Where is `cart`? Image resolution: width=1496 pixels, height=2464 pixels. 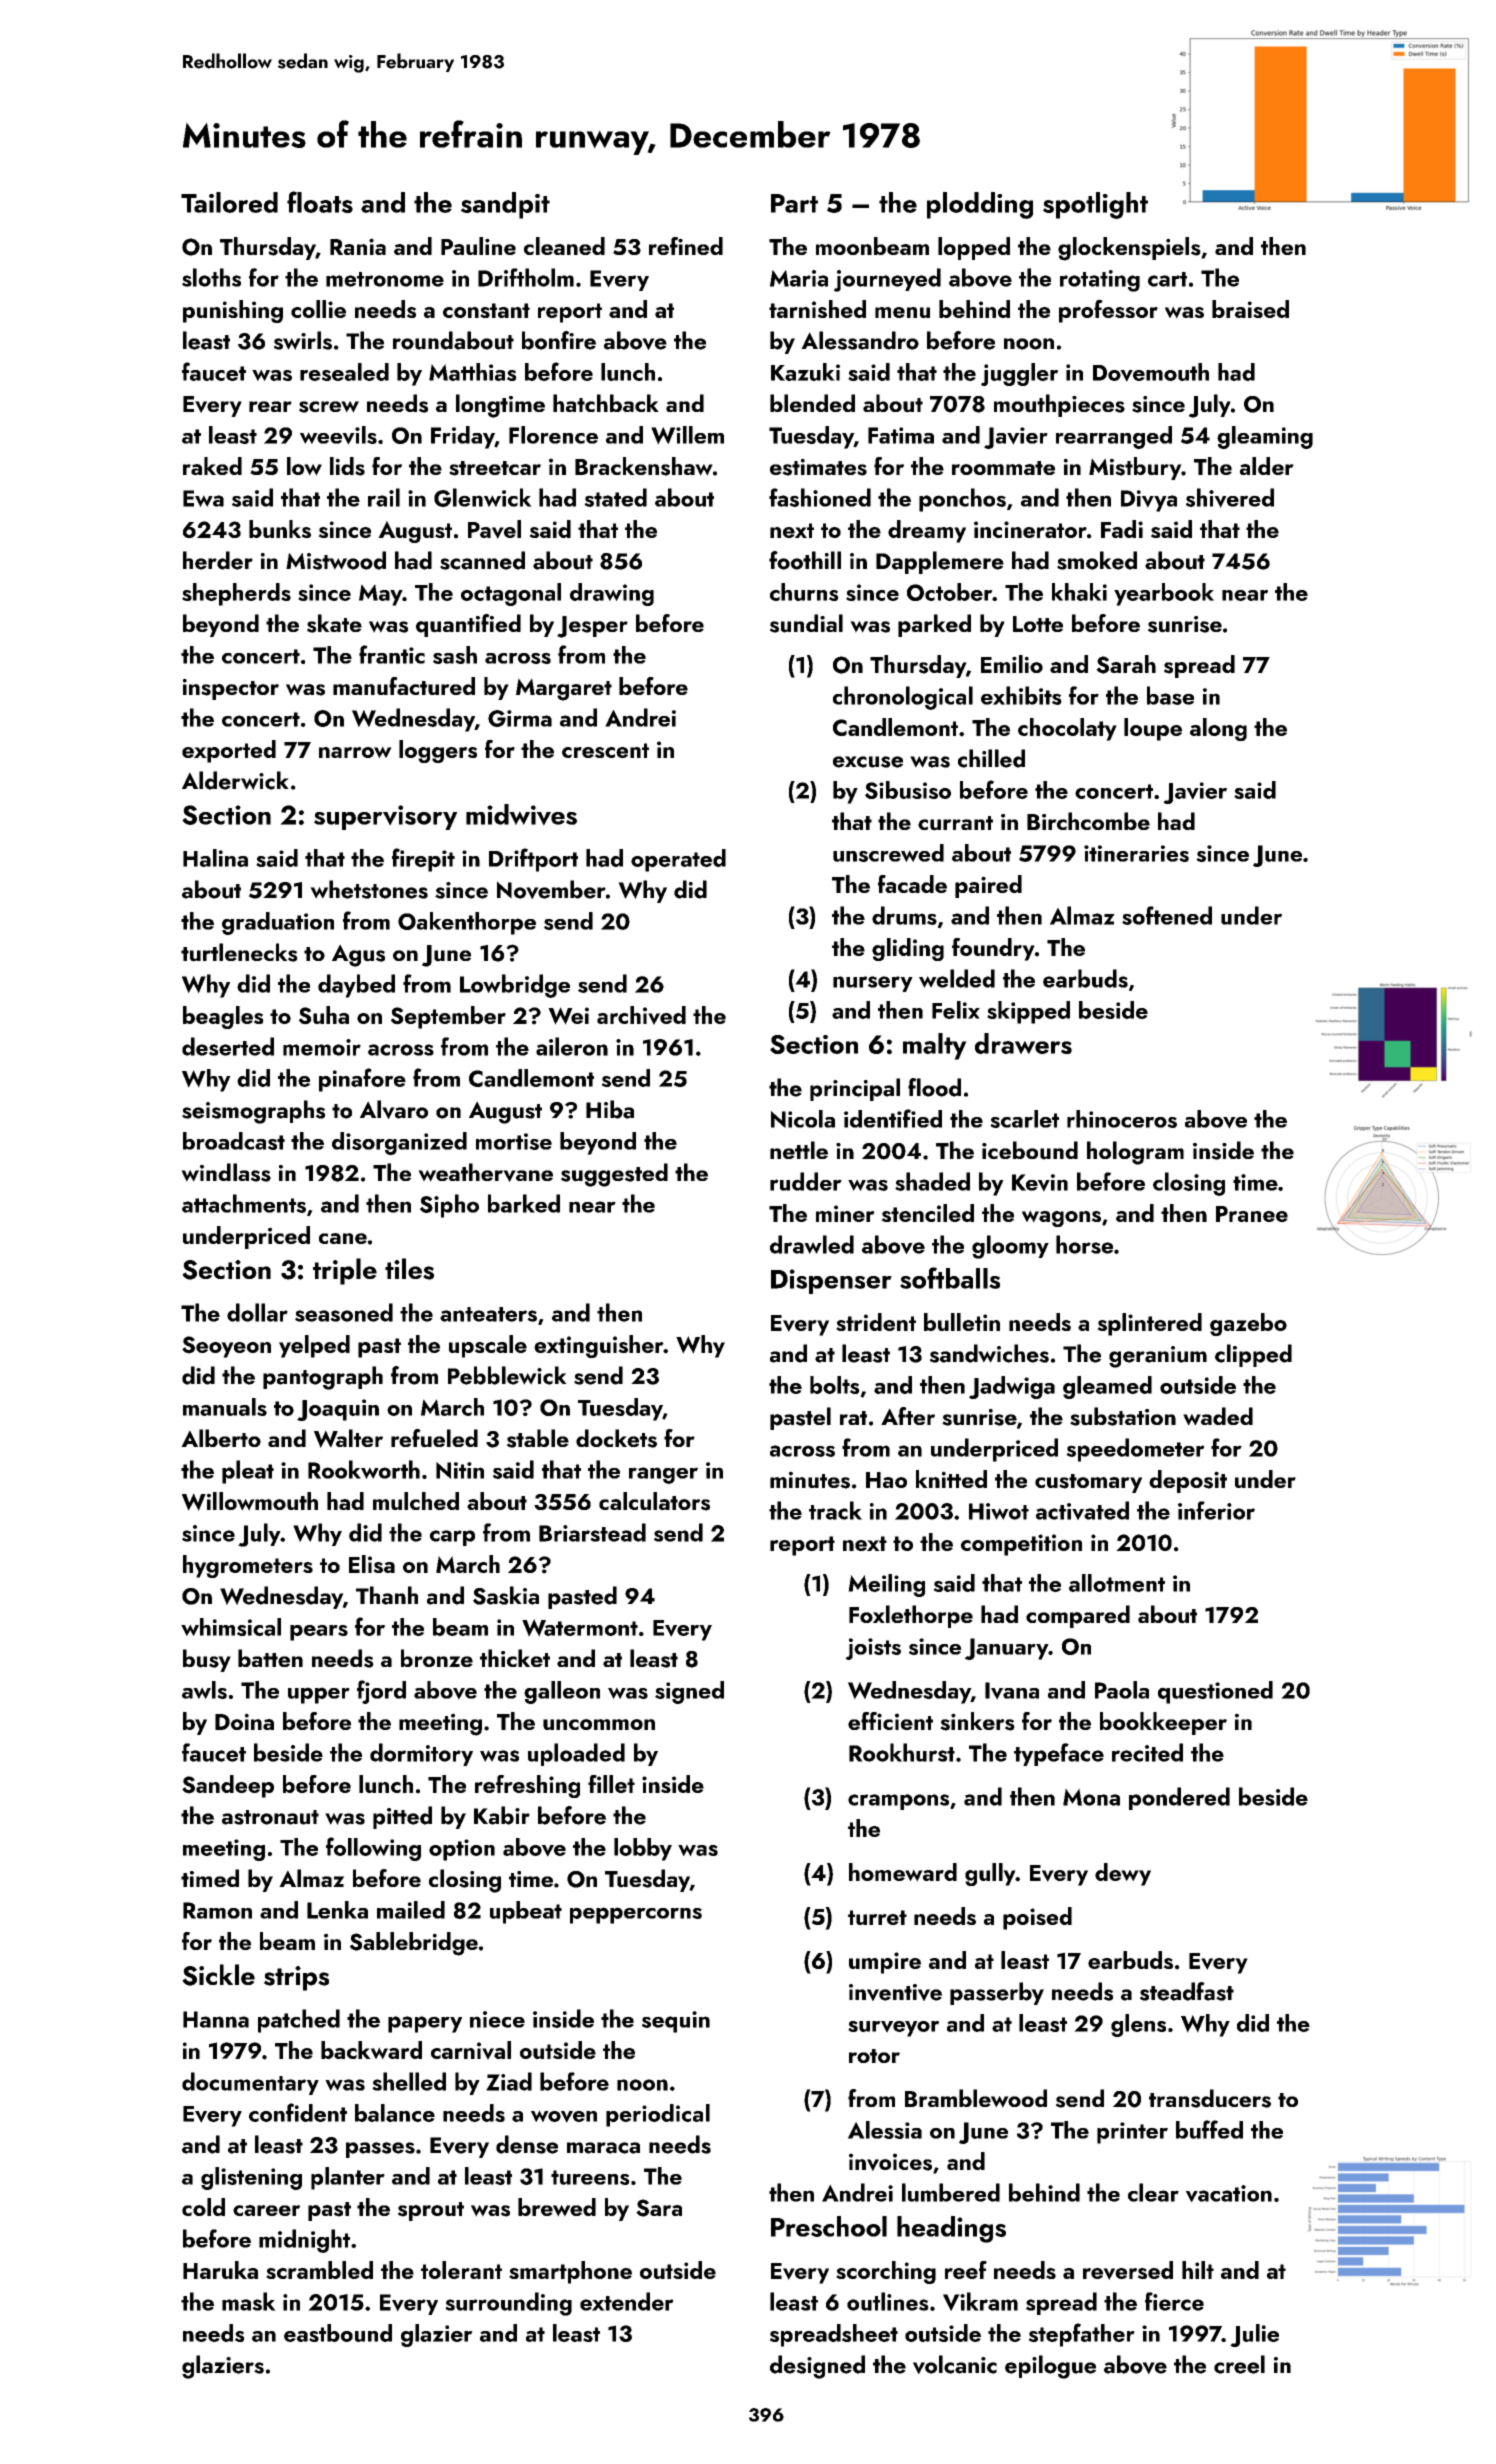
cart is located at coordinates (1167, 279).
